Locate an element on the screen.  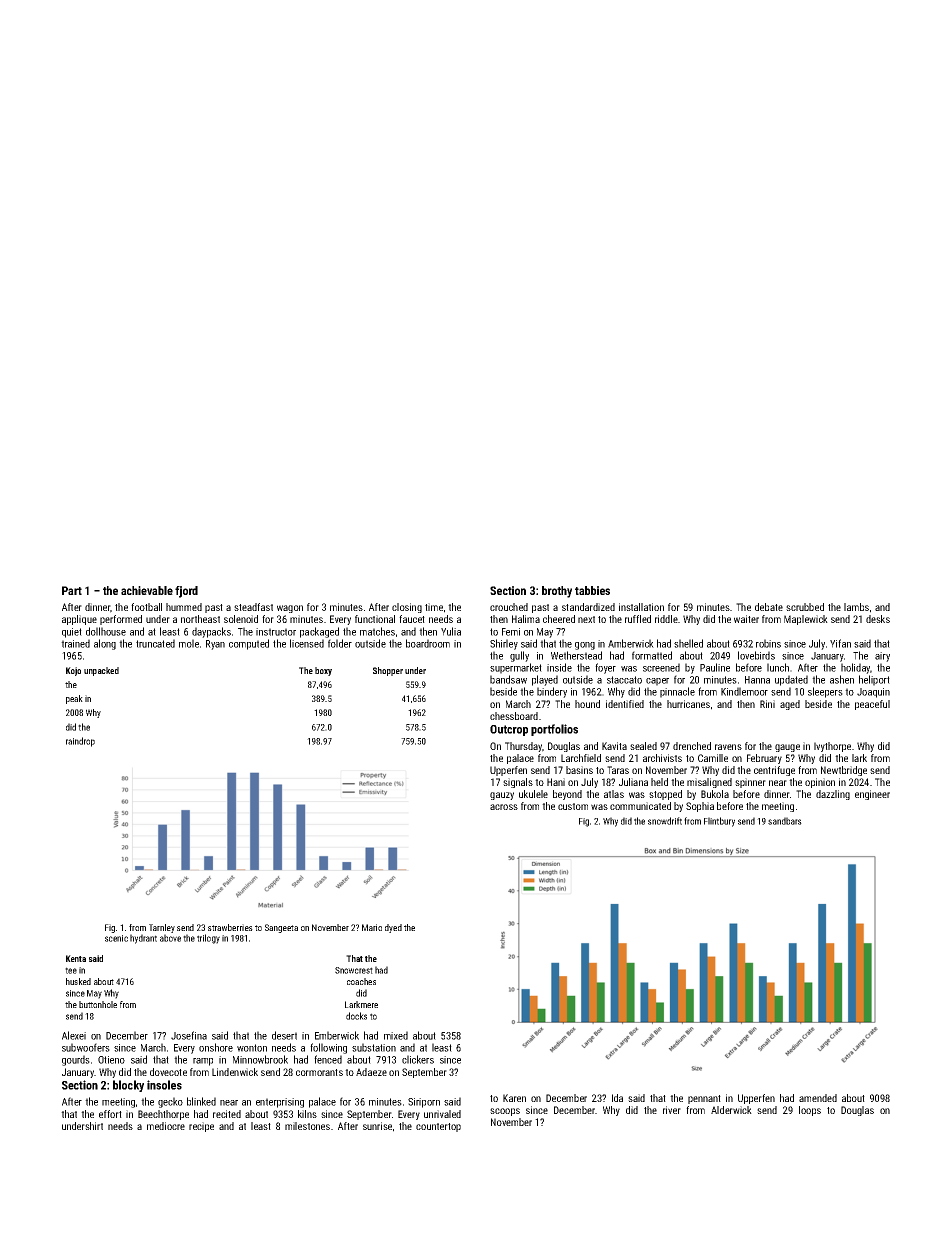
achievable is located at coordinates (147, 590).
